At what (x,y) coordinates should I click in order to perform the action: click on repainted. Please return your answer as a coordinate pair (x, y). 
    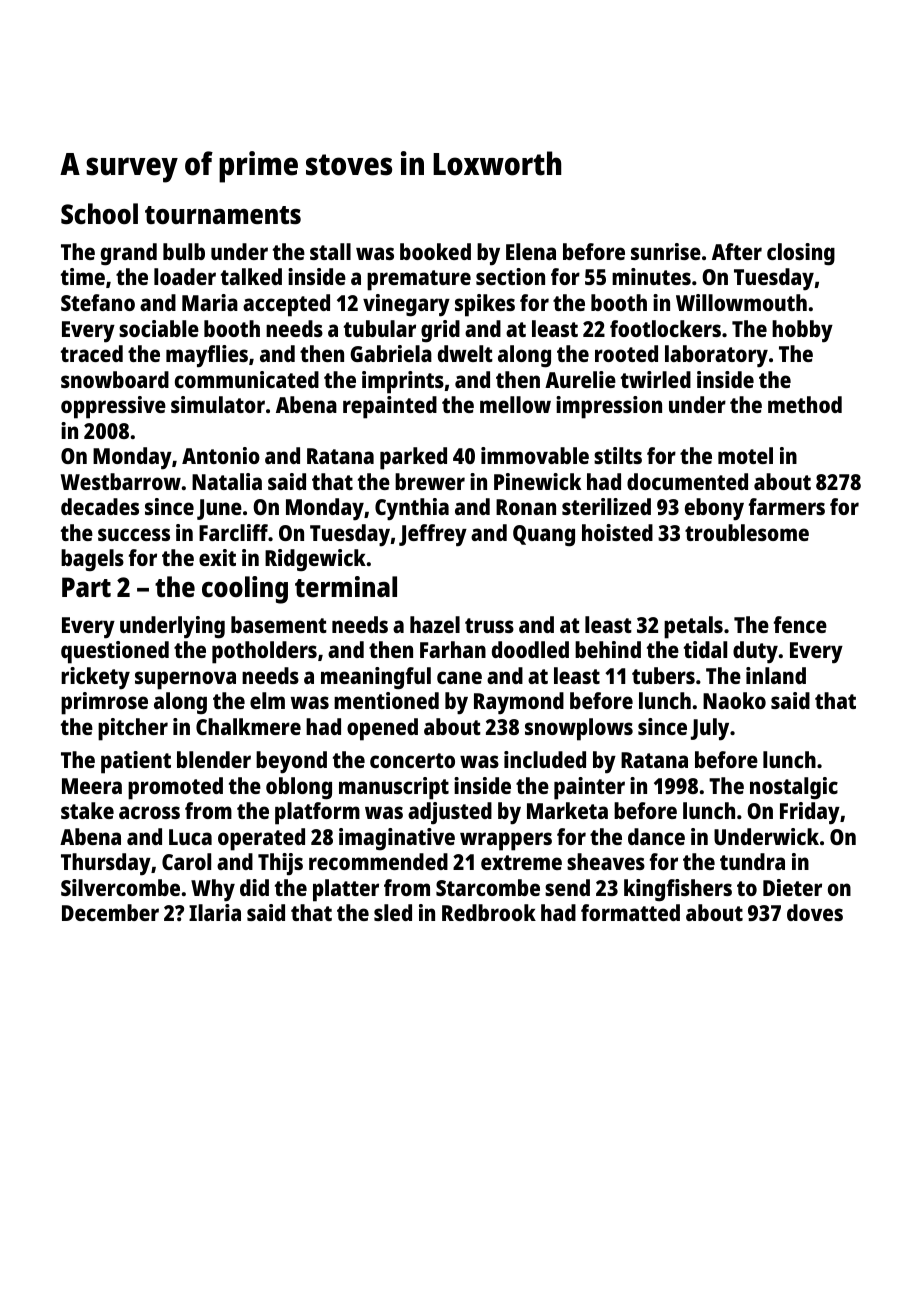
    Looking at the image, I should click on (390, 407).
